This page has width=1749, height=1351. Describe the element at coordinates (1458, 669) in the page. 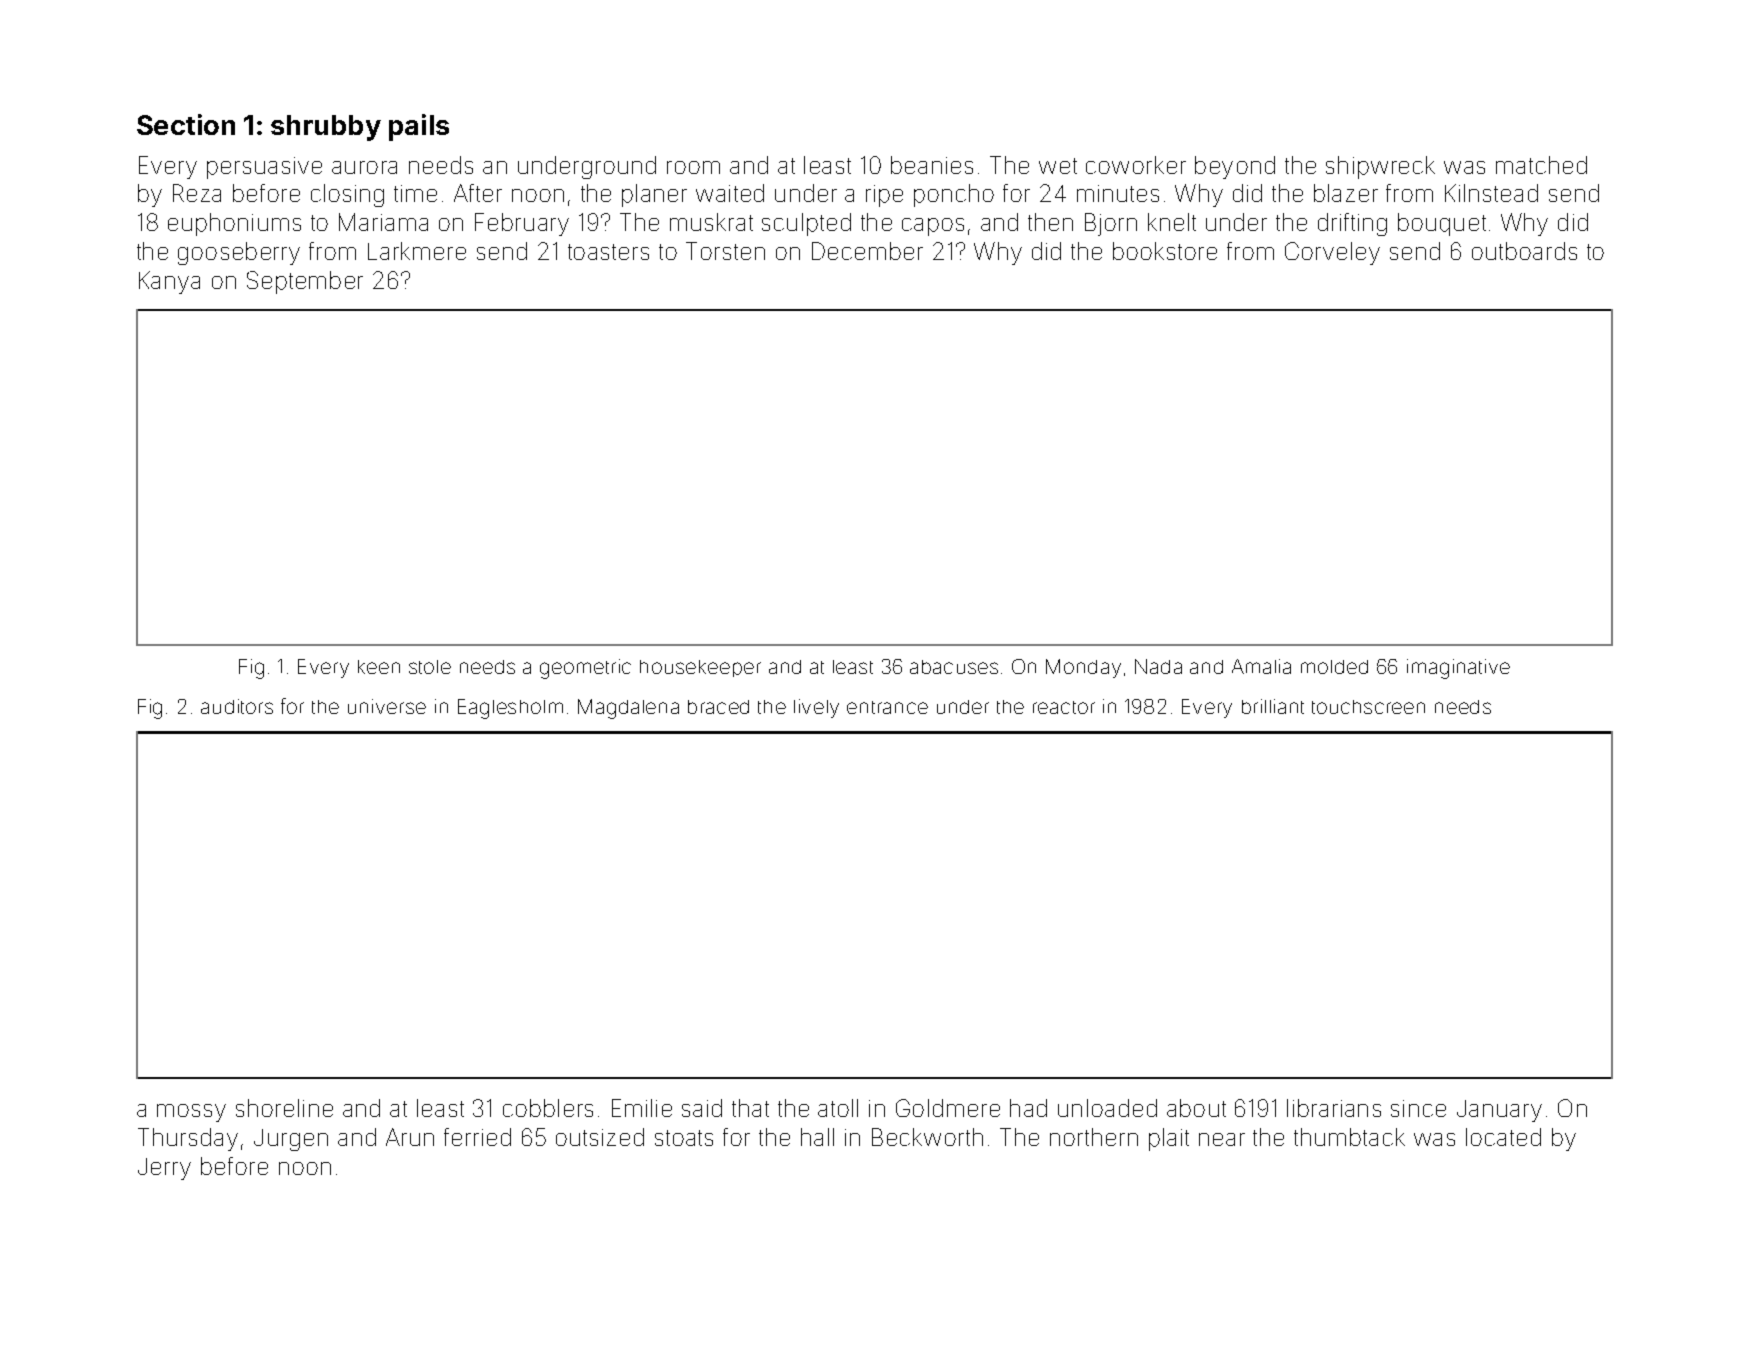

I see `imaginative` at that location.
